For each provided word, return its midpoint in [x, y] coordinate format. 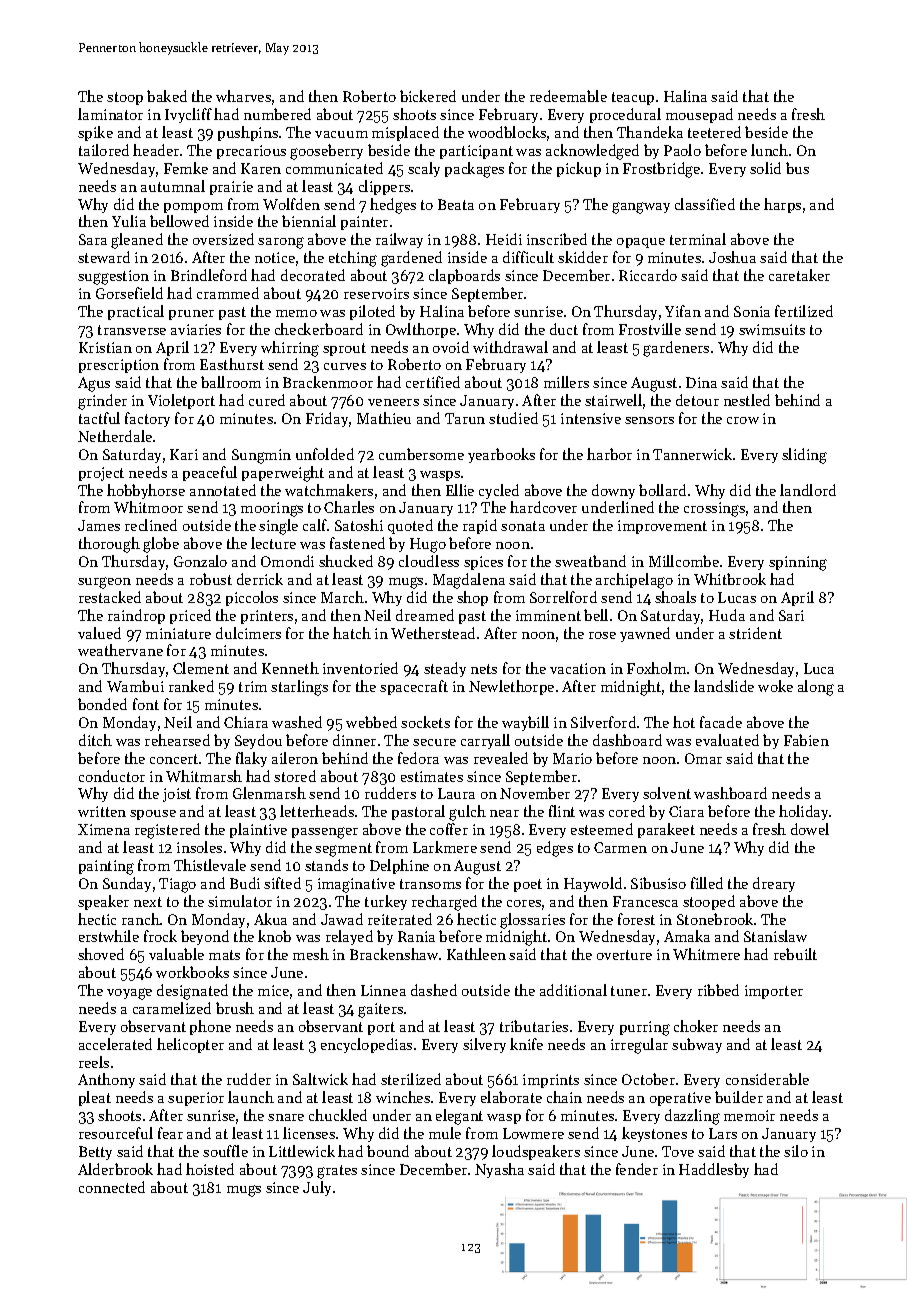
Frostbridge [661, 170]
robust [211, 579]
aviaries [196, 329]
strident [755, 633]
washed [297, 722]
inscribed [557, 239]
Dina [701, 382]
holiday [803, 812]
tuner [629, 991]
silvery [484, 1045]
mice [273, 990]
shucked [346, 561]
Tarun [465, 418]
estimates [432, 776]
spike [95, 133]
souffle [225, 1151]
